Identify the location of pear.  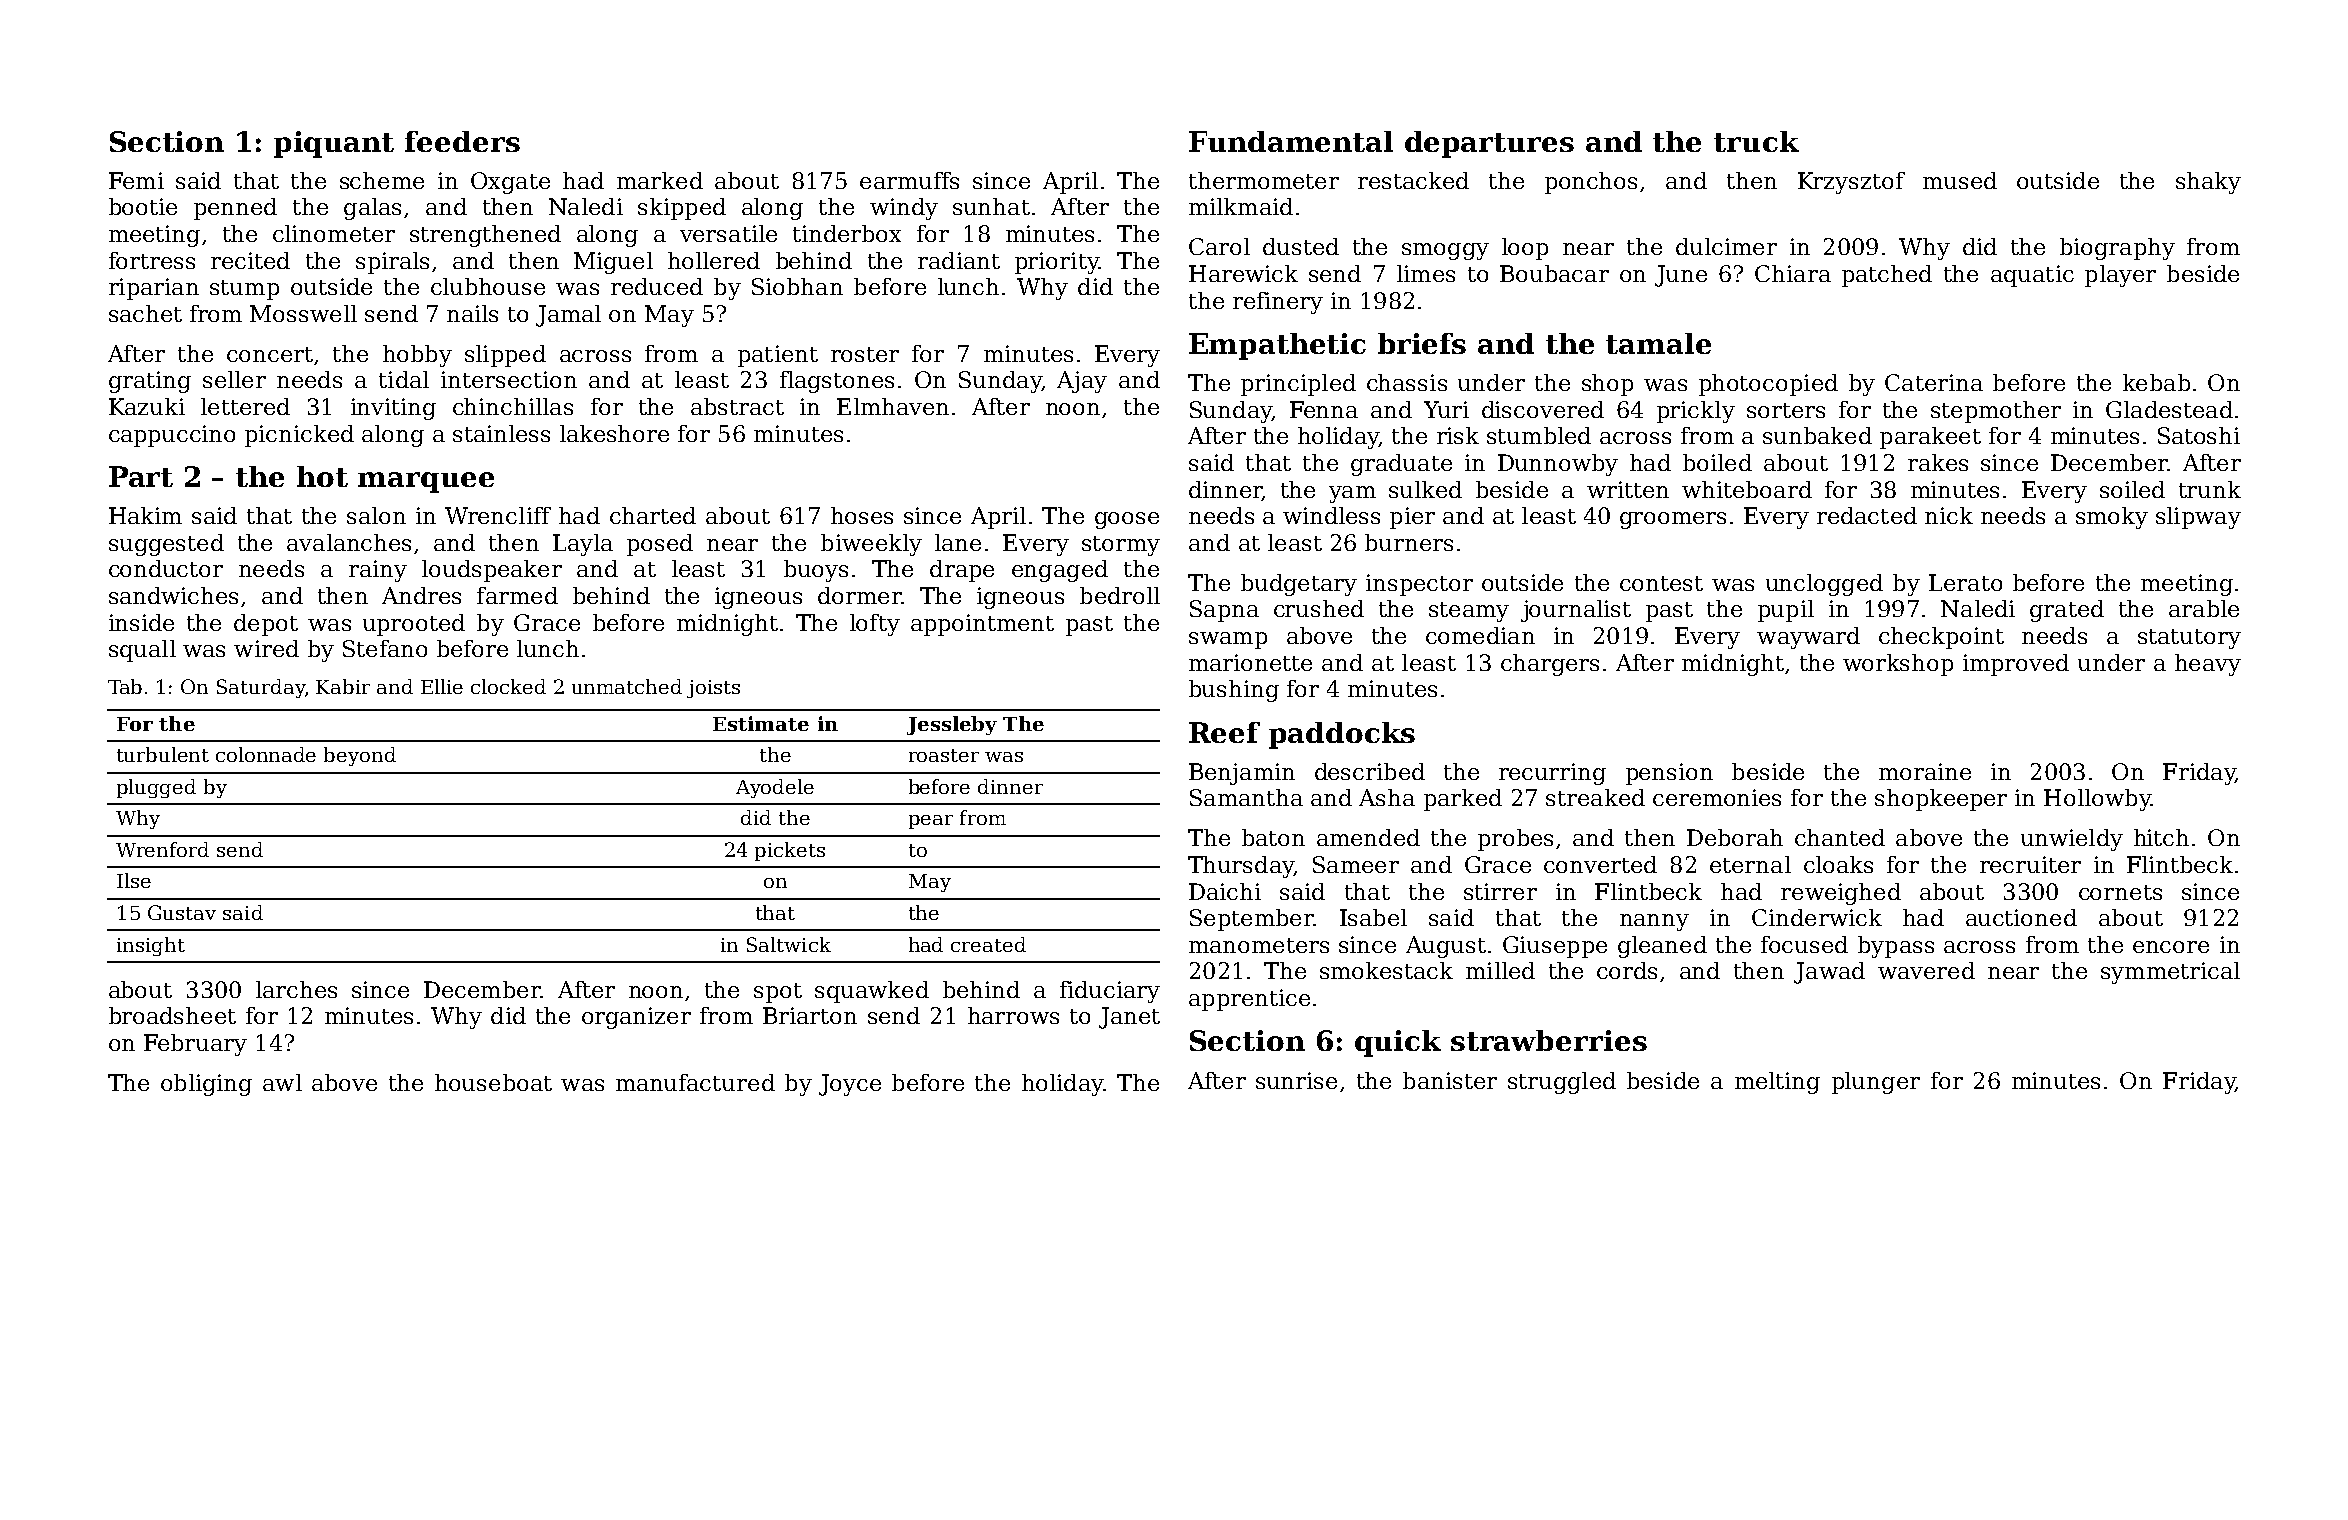
(931, 822).
